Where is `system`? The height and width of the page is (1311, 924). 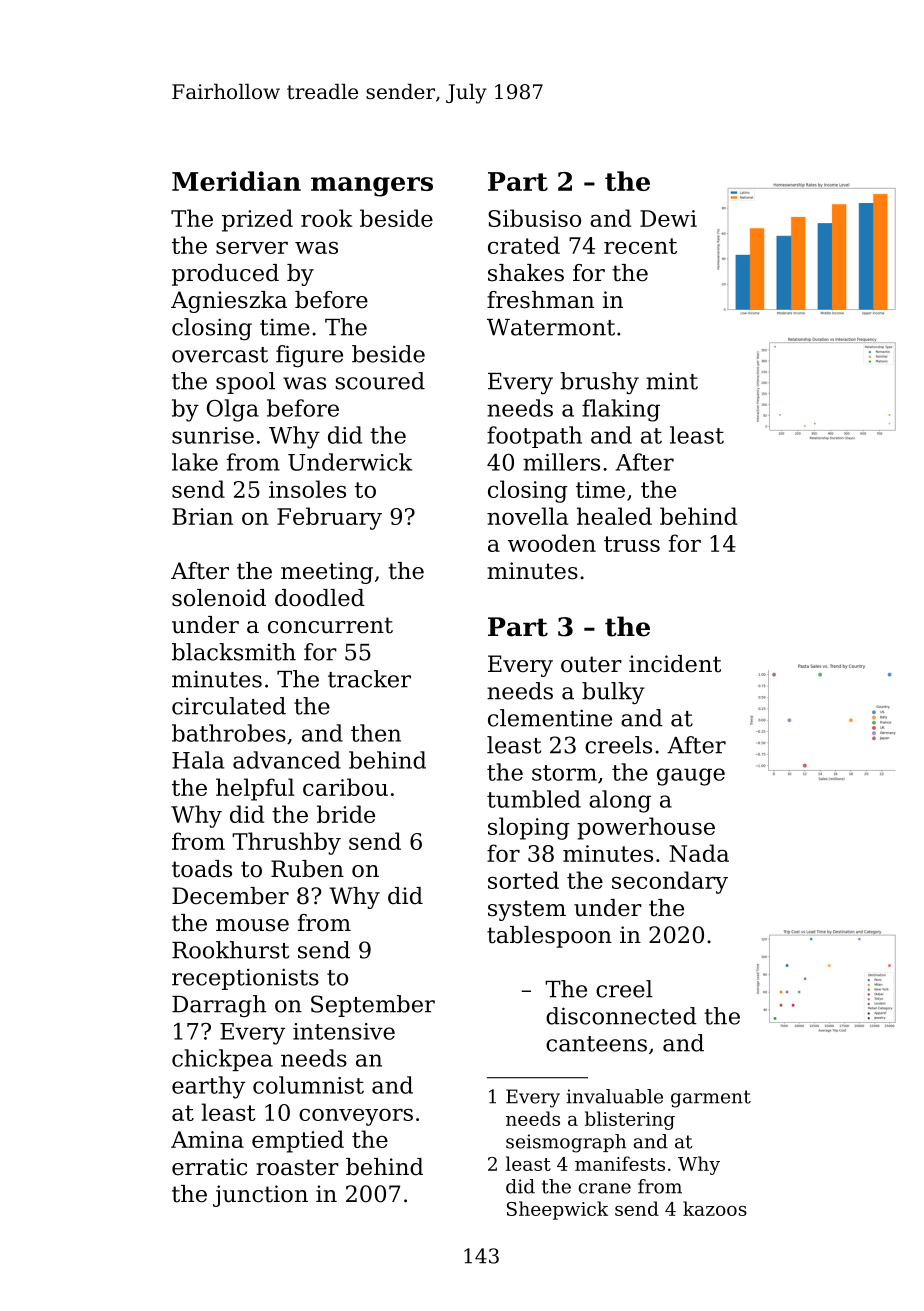
system is located at coordinates (527, 910).
